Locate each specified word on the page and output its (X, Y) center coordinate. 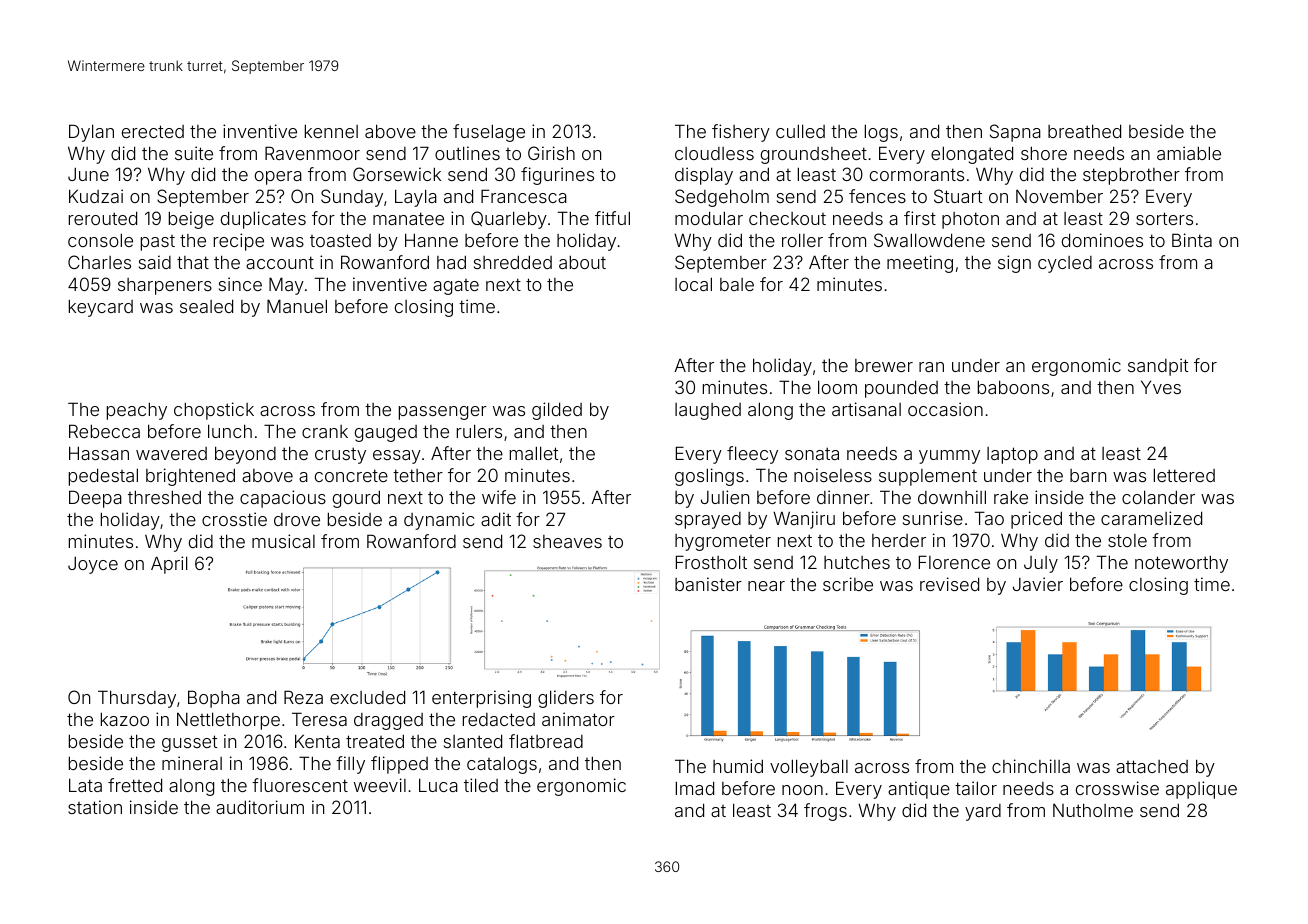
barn (1088, 475)
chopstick (214, 411)
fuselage (489, 133)
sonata (812, 453)
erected (153, 131)
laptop (1012, 455)
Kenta (317, 741)
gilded (557, 411)
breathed (1084, 131)
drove (297, 519)
